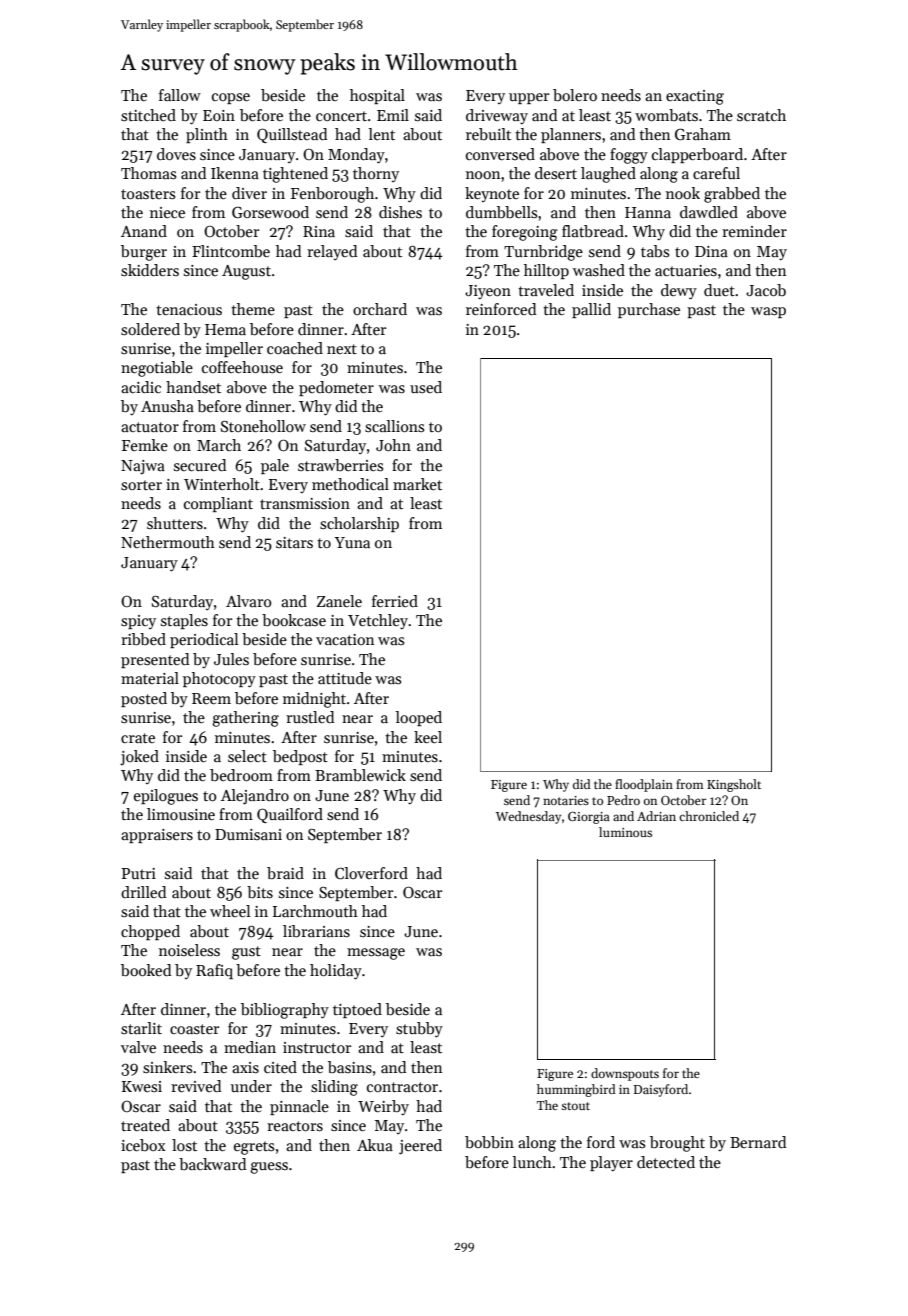  Describe the element at coordinates (138, 622) in the screenshot. I see `spicy` at that location.
